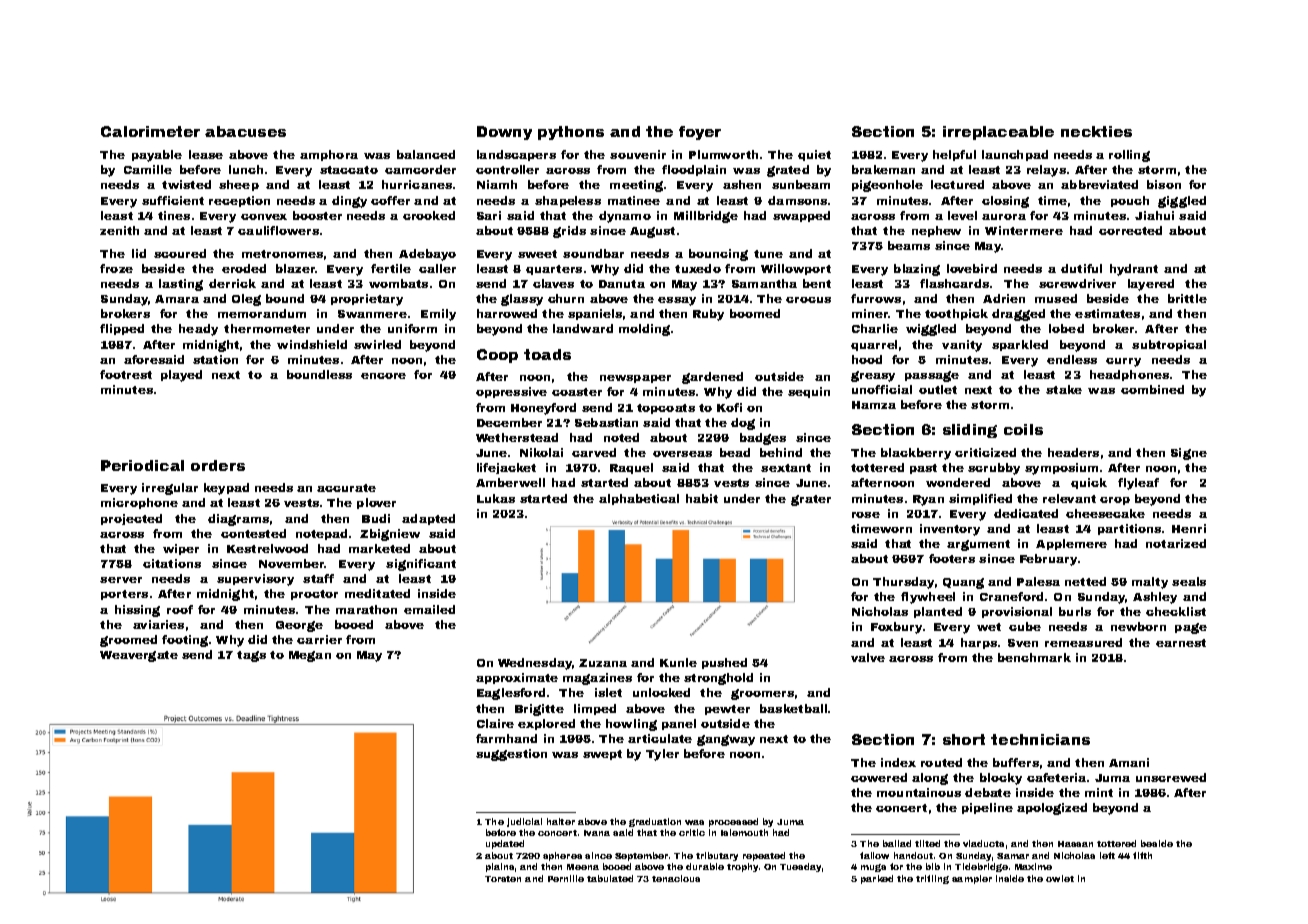 This image has width=1308, height=924. Describe the element at coordinates (868, 657) in the image. I see `valve` at that location.
